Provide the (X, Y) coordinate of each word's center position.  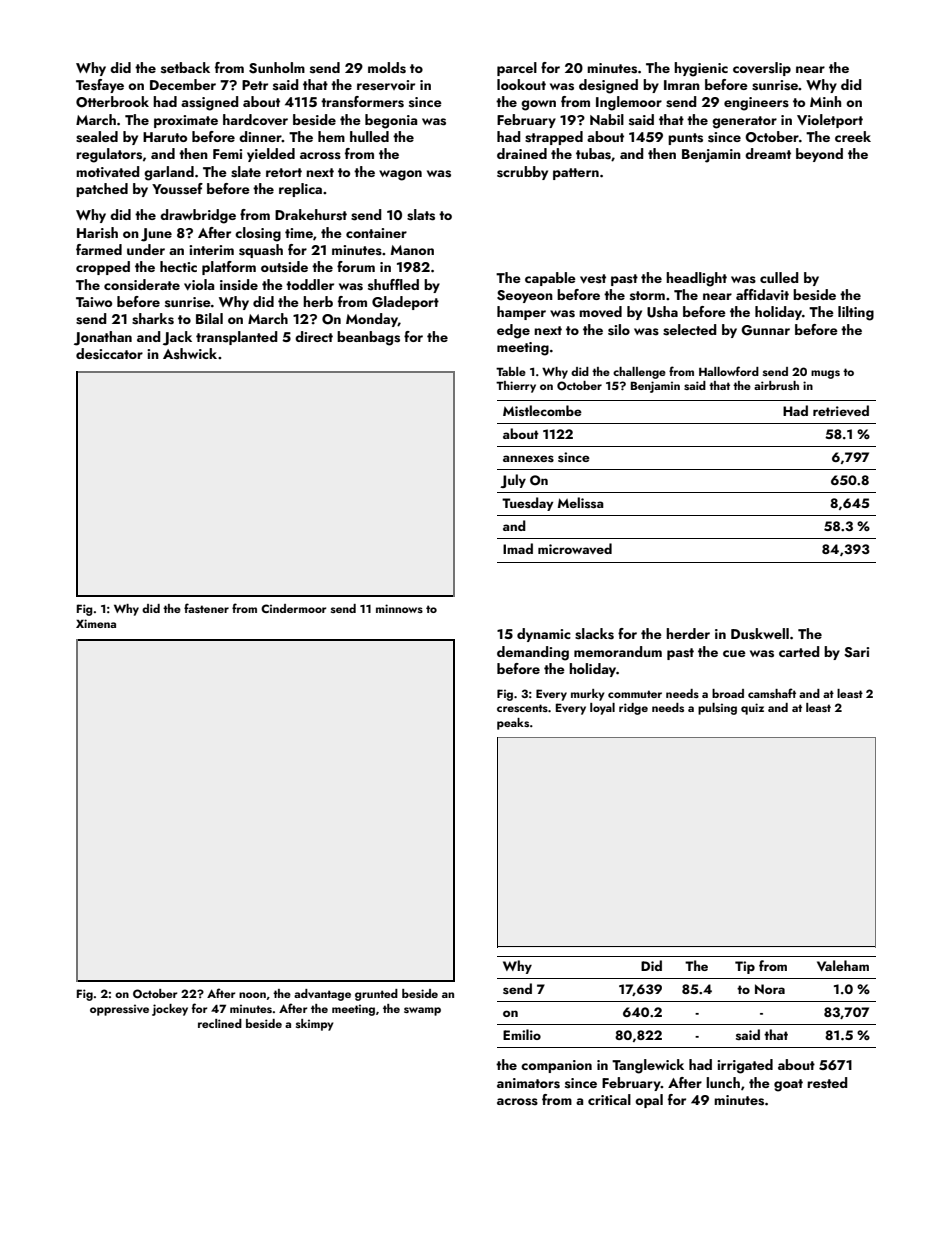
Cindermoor (294, 608)
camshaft (772, 693)
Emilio (522, 1034)
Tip (745, 967)
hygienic (701, 69)
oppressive (119, 1010)
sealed (97, 137)
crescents (522, 708)
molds (387, 68)
